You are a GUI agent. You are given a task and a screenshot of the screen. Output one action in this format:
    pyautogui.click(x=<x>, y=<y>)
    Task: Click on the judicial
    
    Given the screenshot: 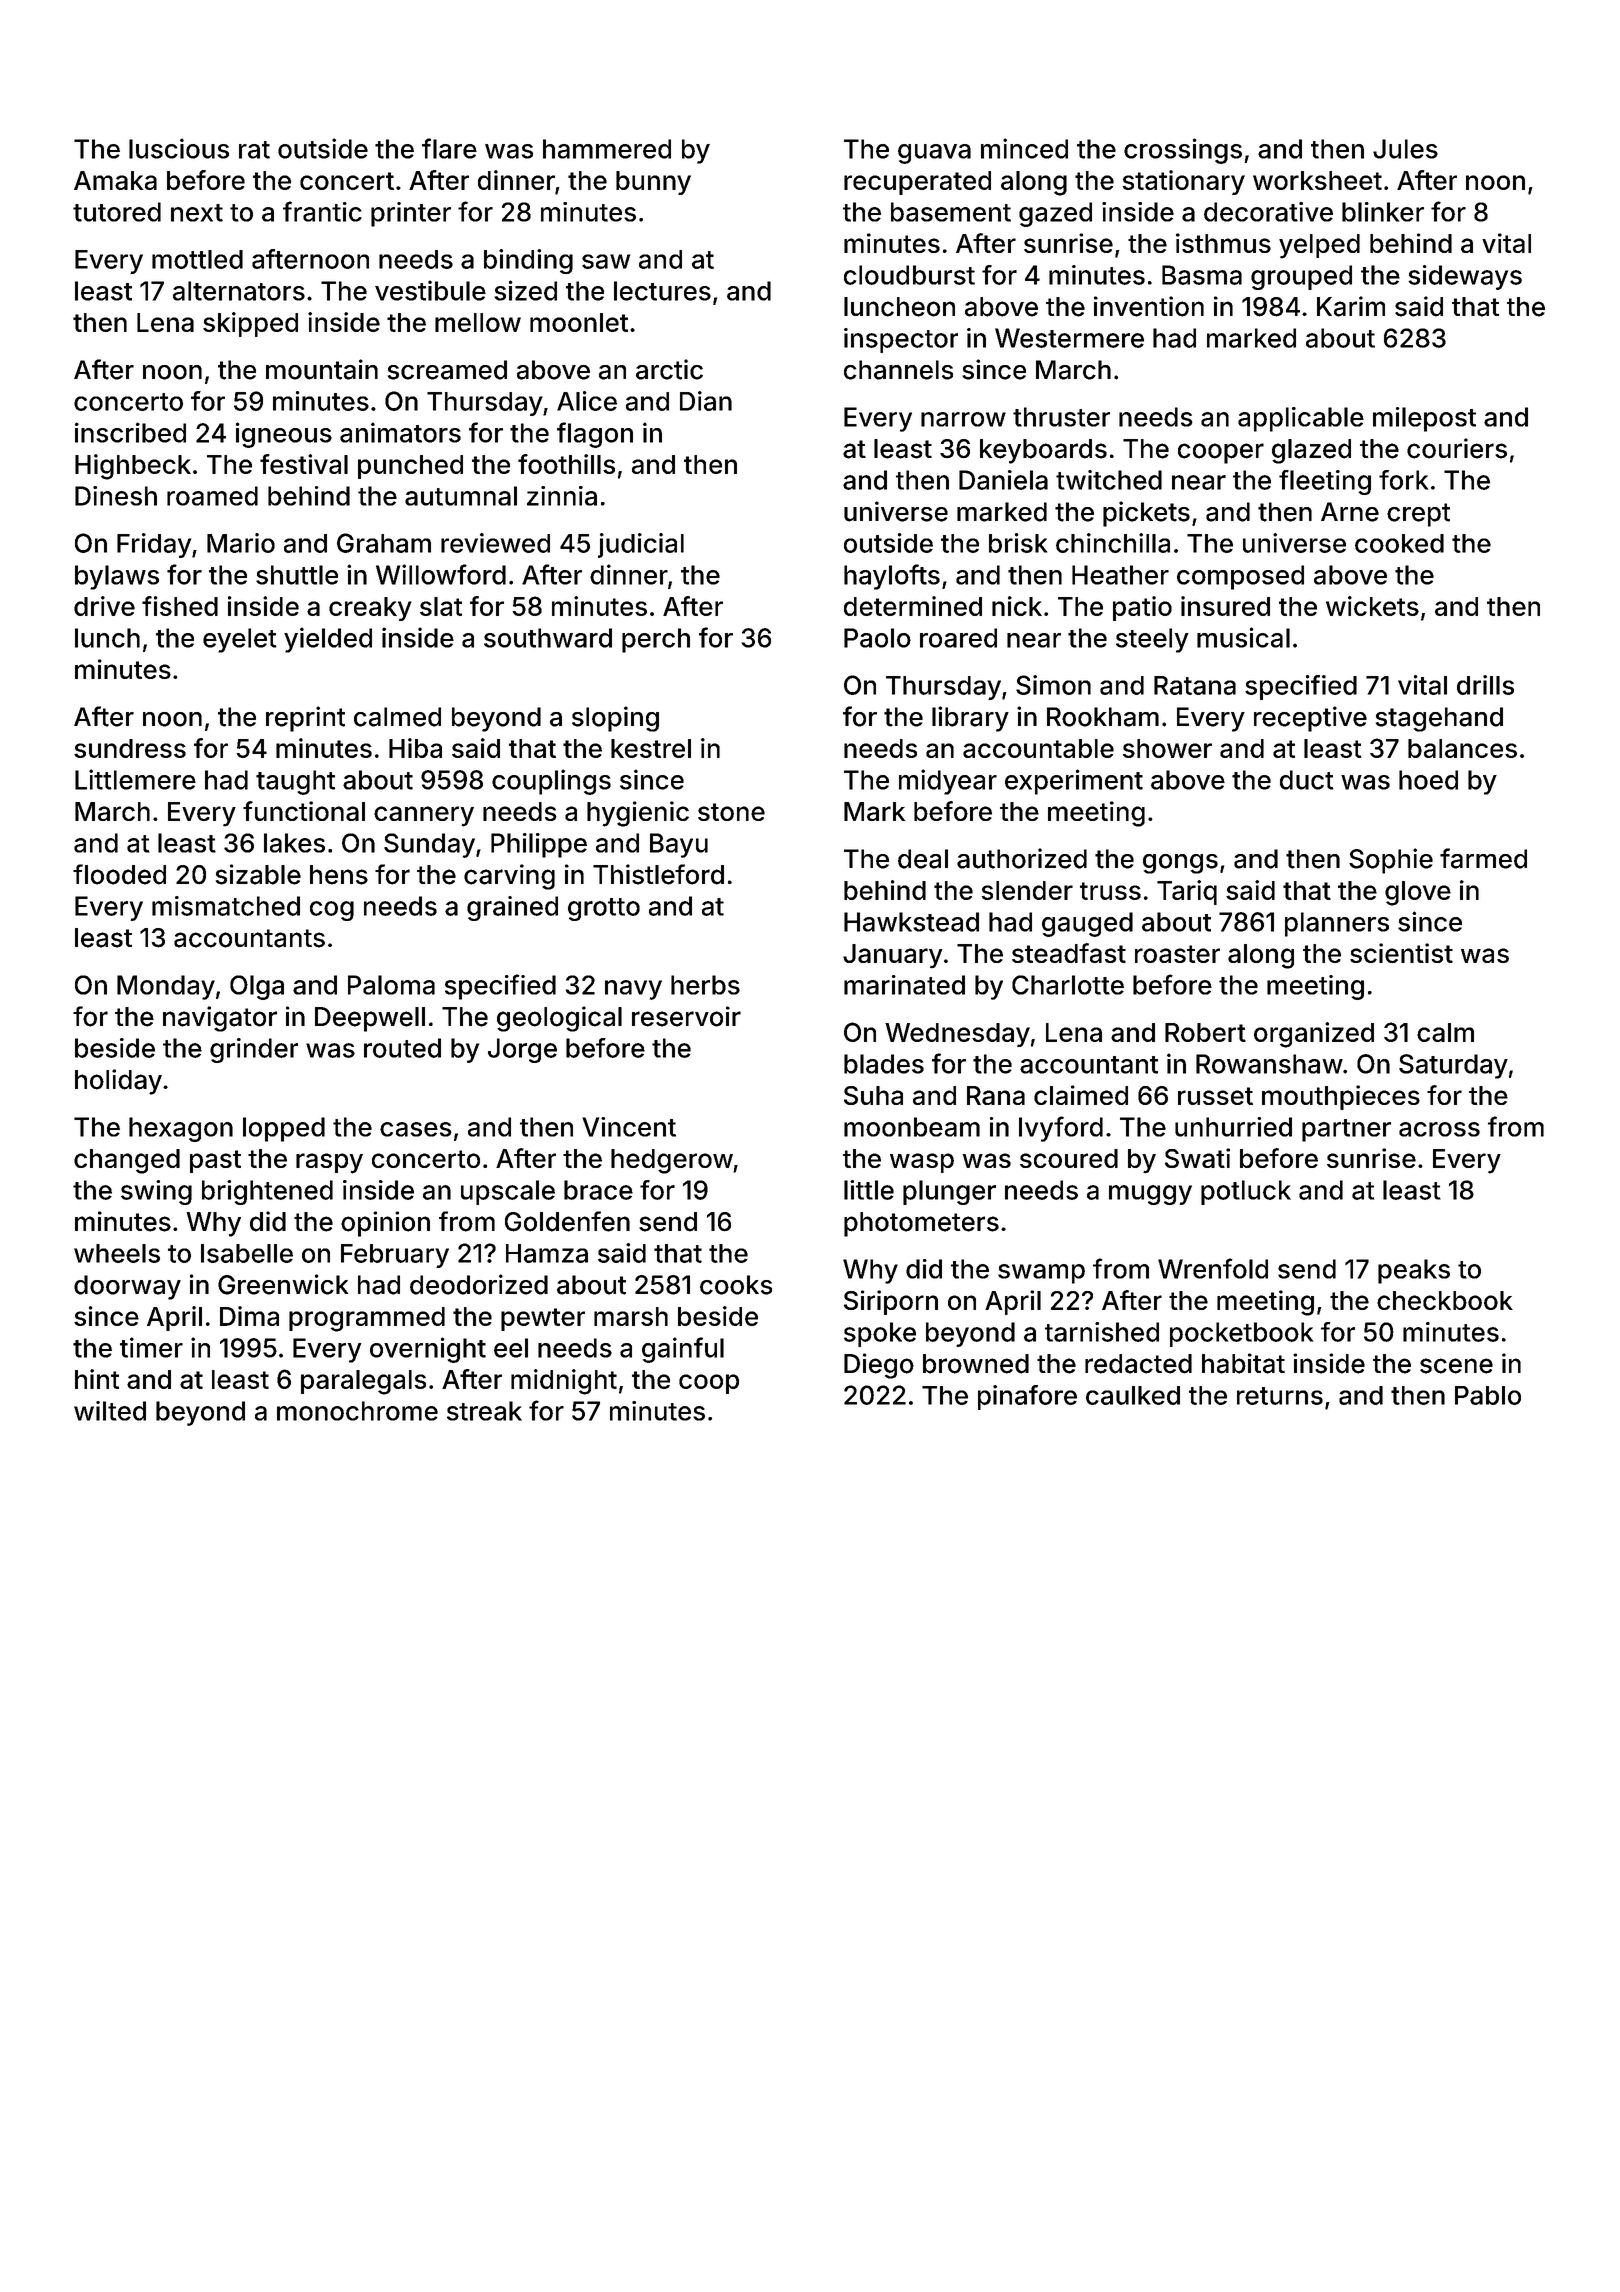 What is the action you would take?
    pyautogui.click(x=641, y=545)
